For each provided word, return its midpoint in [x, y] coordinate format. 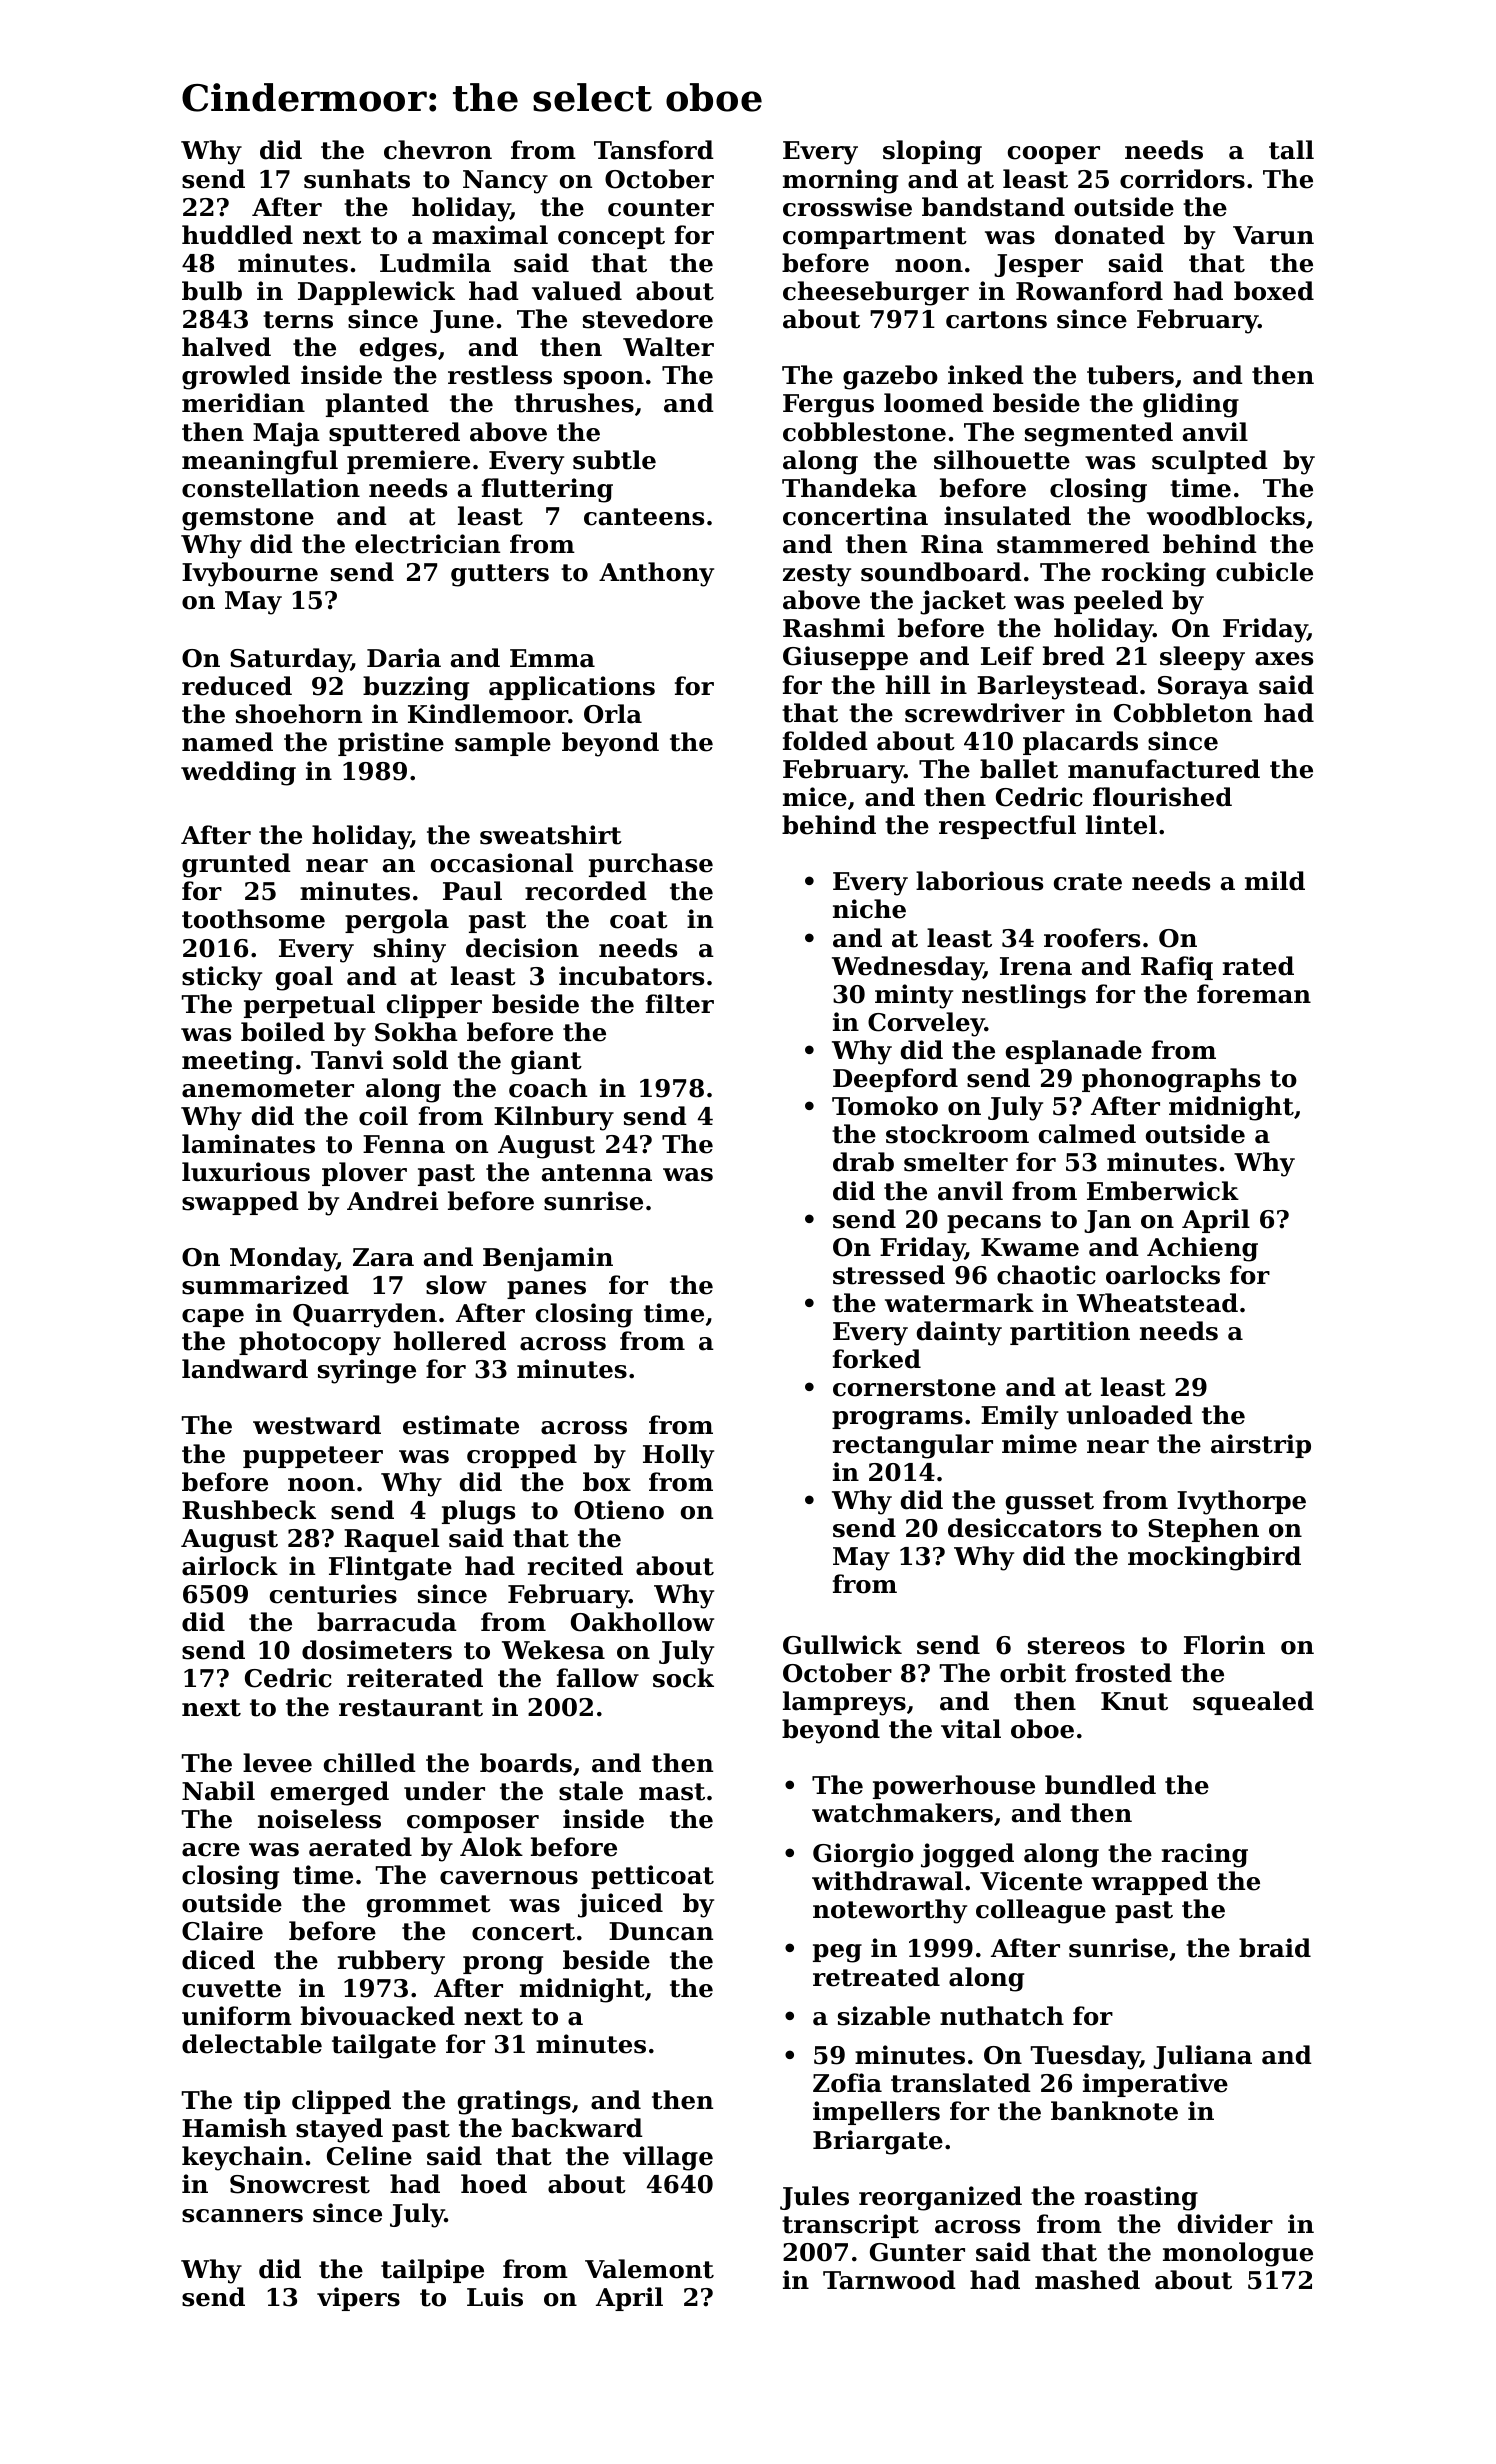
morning [840, 181]
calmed [1087, 1134]
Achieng [1202, 1249]
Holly [678, 1456]
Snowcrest [300, 2184]
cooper [1054, 155]
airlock [230, 1566]
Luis [495, 2297]
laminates [248, 1144]
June [462, 321]
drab [863, 1162]
